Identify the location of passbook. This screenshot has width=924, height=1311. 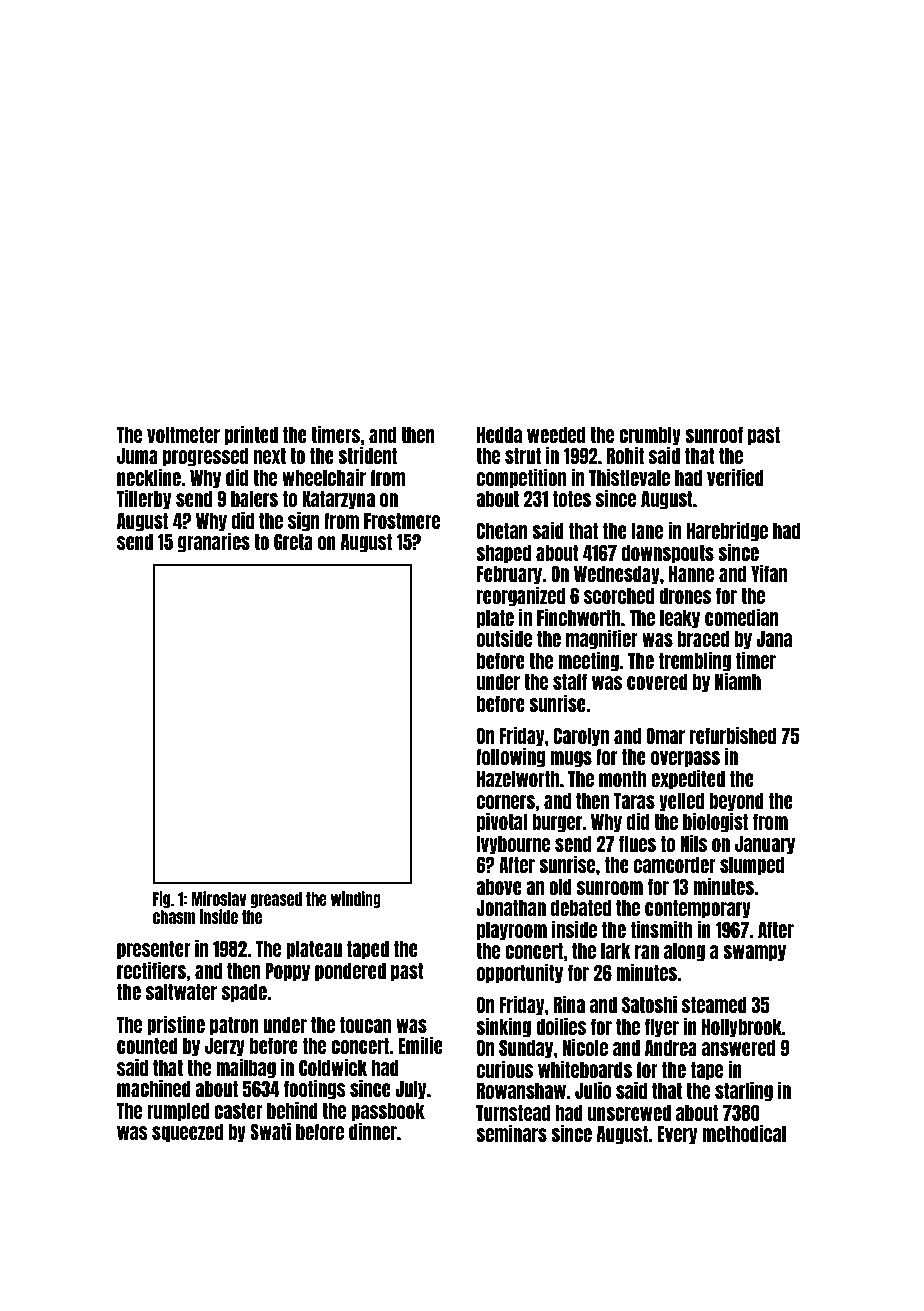
(388, 1112).
